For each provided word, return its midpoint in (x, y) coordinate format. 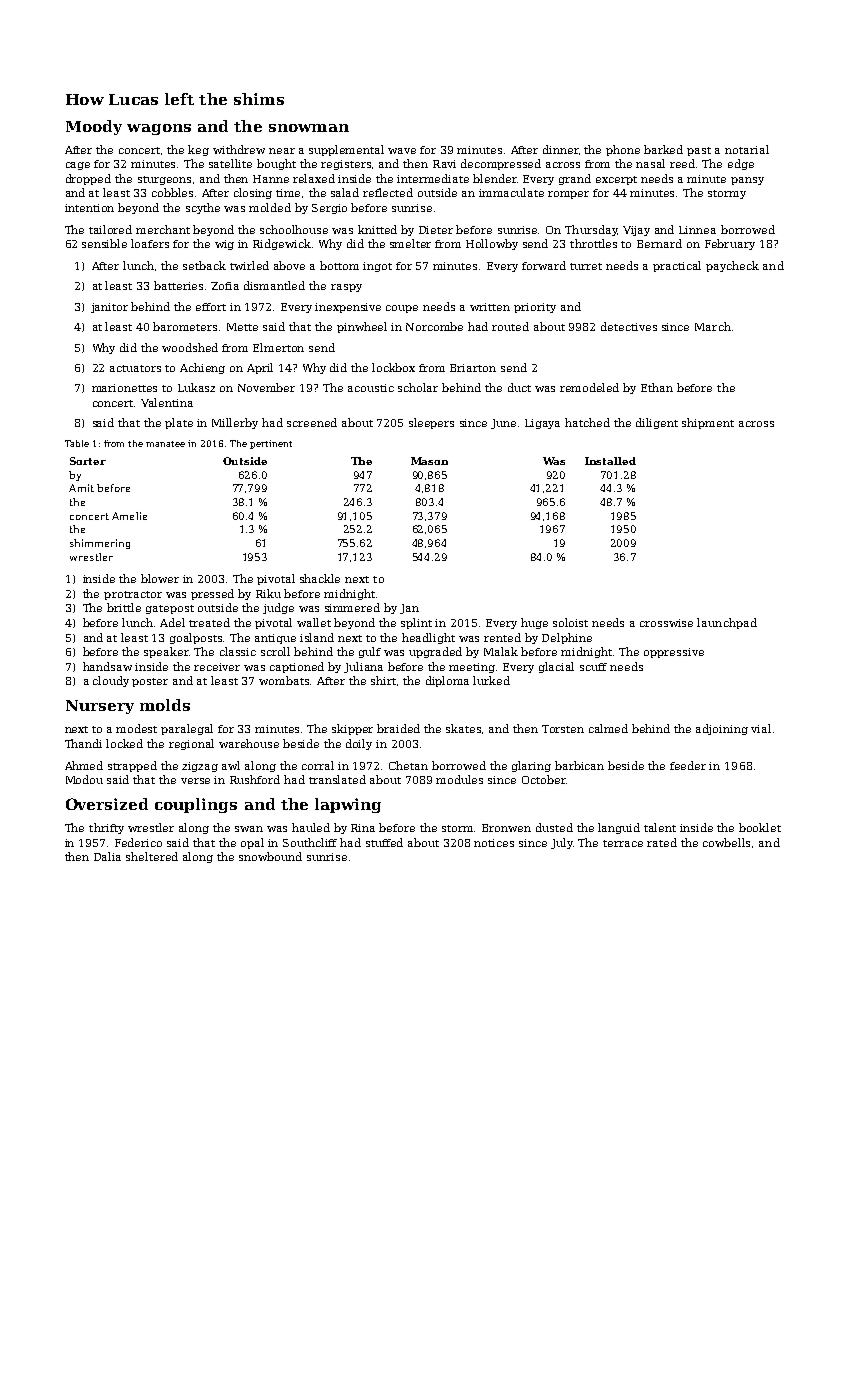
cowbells (726, 842)
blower (160, 578)
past (699, 151)
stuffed (384, 842)
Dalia (107, 856)
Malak (501, 651)
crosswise (666, 623)
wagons (159, 129)
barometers (185, 326)
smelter (410, 243)
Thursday (591, 230)
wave (402, 151)
